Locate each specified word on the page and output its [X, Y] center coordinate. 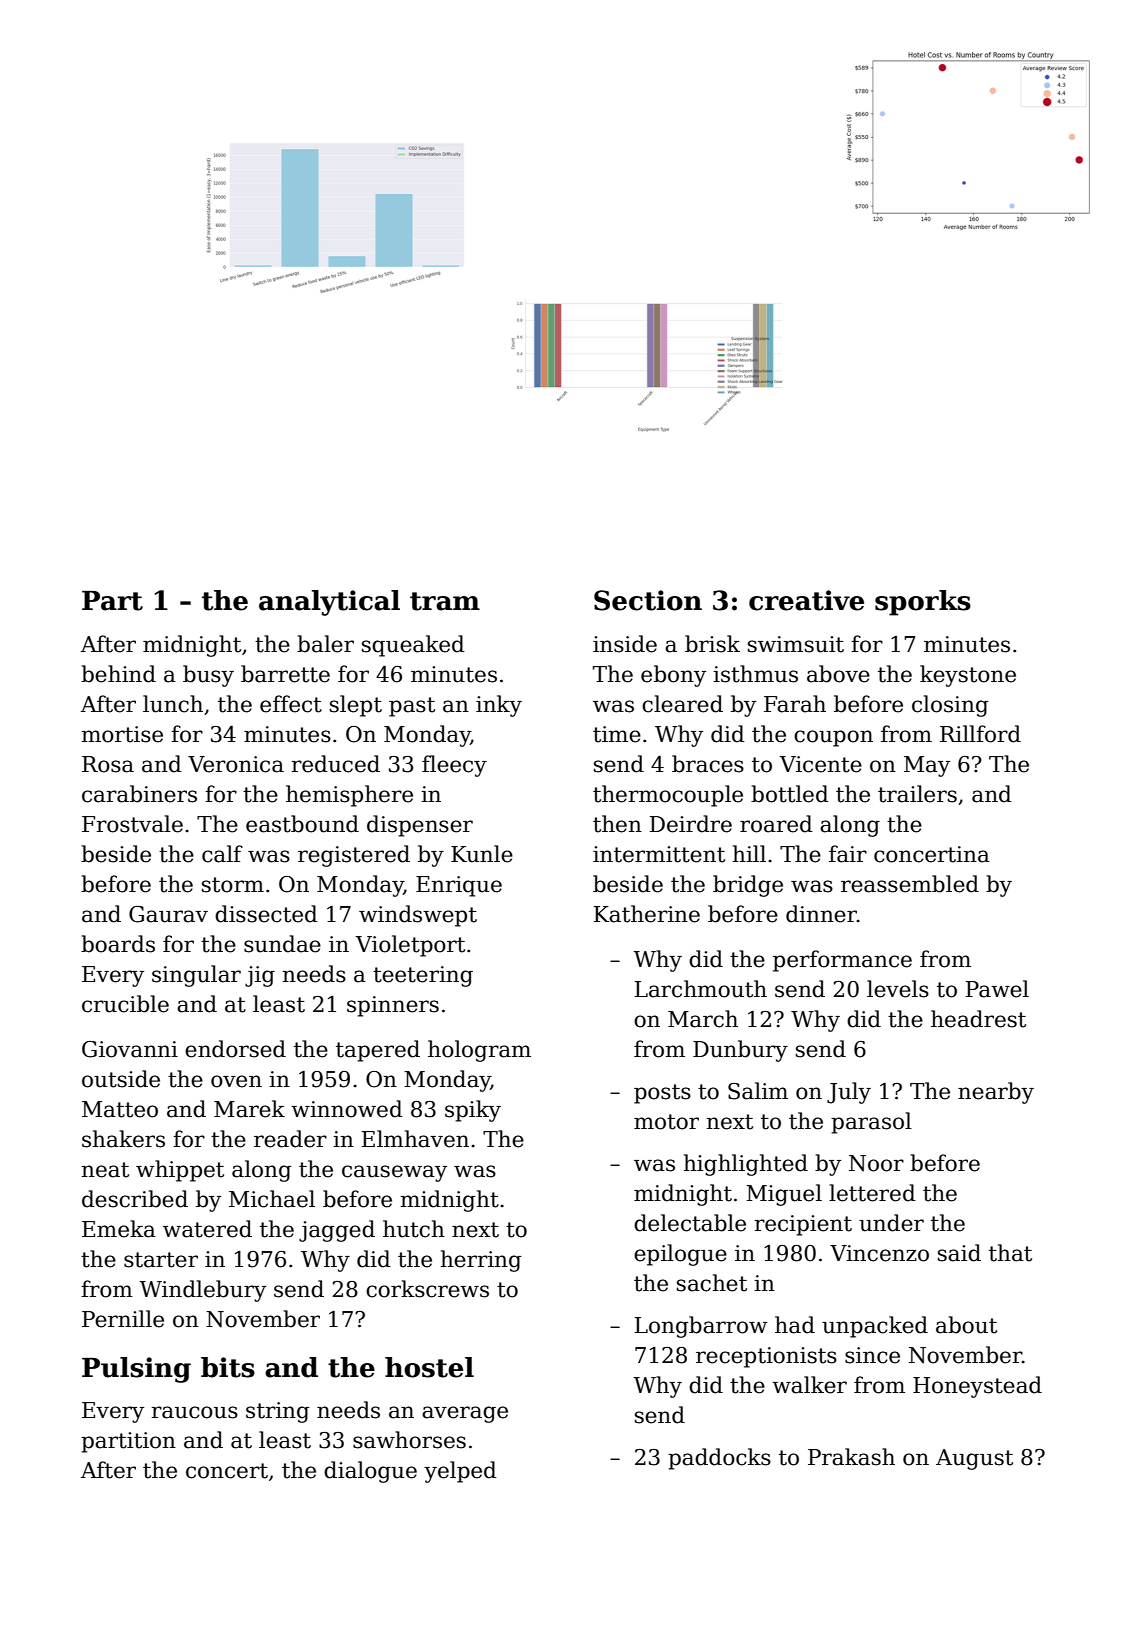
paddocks [719, 1459]
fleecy [454, 766]
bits [228, 1367]
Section [648, 600]
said [959, 1253]
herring [481, 1261]
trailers [917, 794]
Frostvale [132, 824]
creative [806, 600]
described [135, 1199]
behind [118, 674]
